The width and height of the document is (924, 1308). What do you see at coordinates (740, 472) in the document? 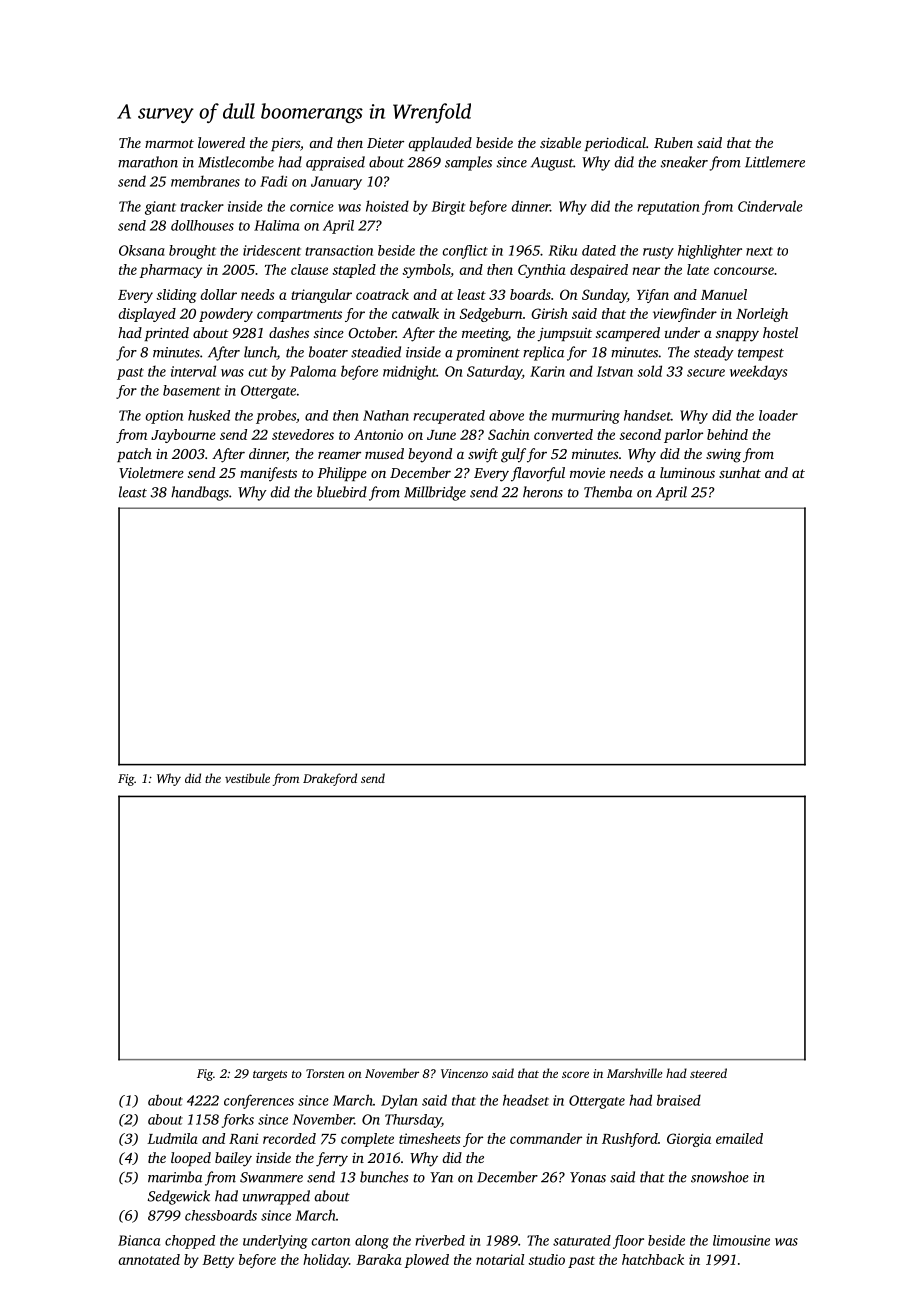
I see `sunhat` at bounding box center [740, 472].
